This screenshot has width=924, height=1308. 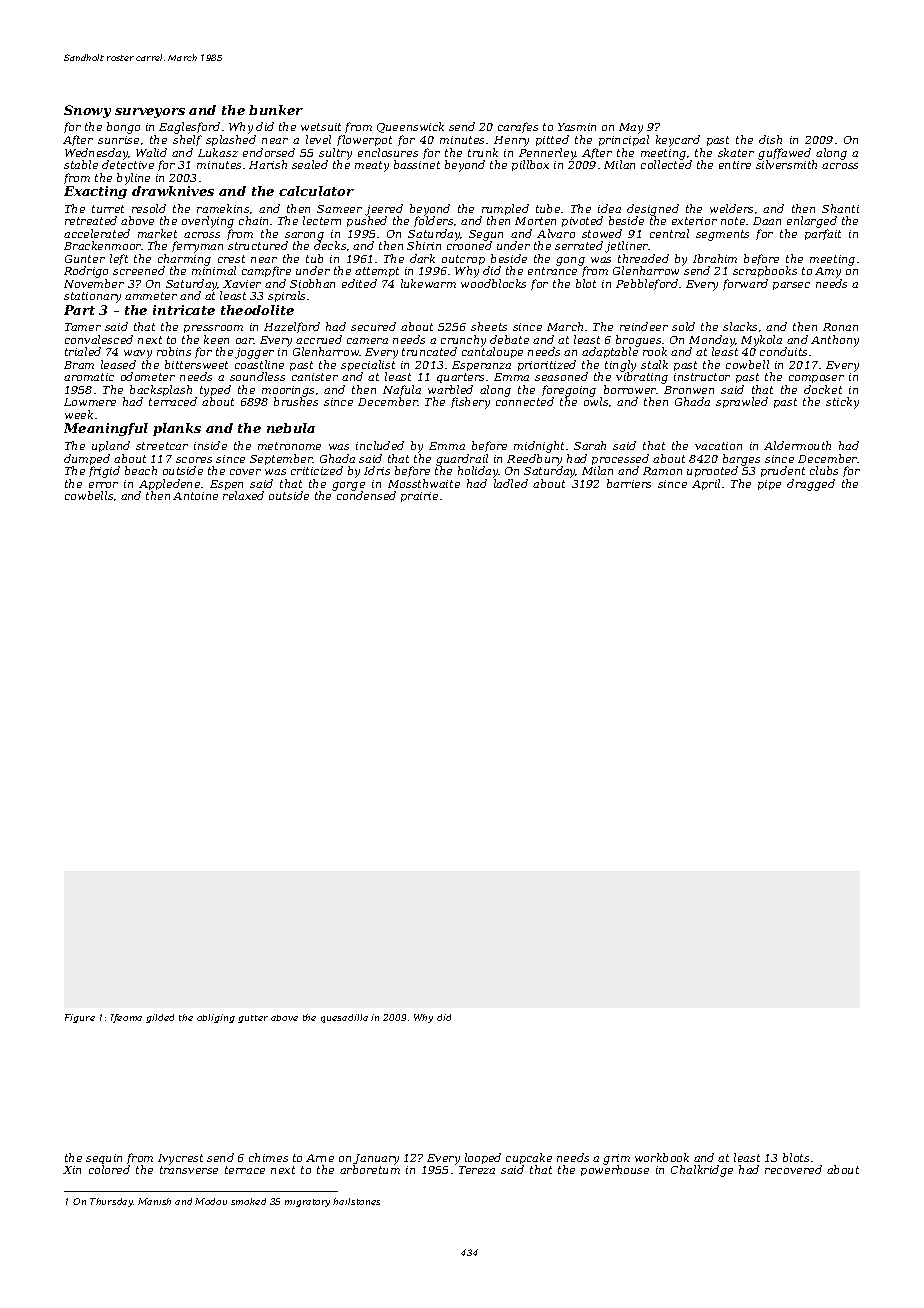 What do you see at coordinates (419, 497) in the screenshot?
I see `prairie` at bounding box center [419, 497].
